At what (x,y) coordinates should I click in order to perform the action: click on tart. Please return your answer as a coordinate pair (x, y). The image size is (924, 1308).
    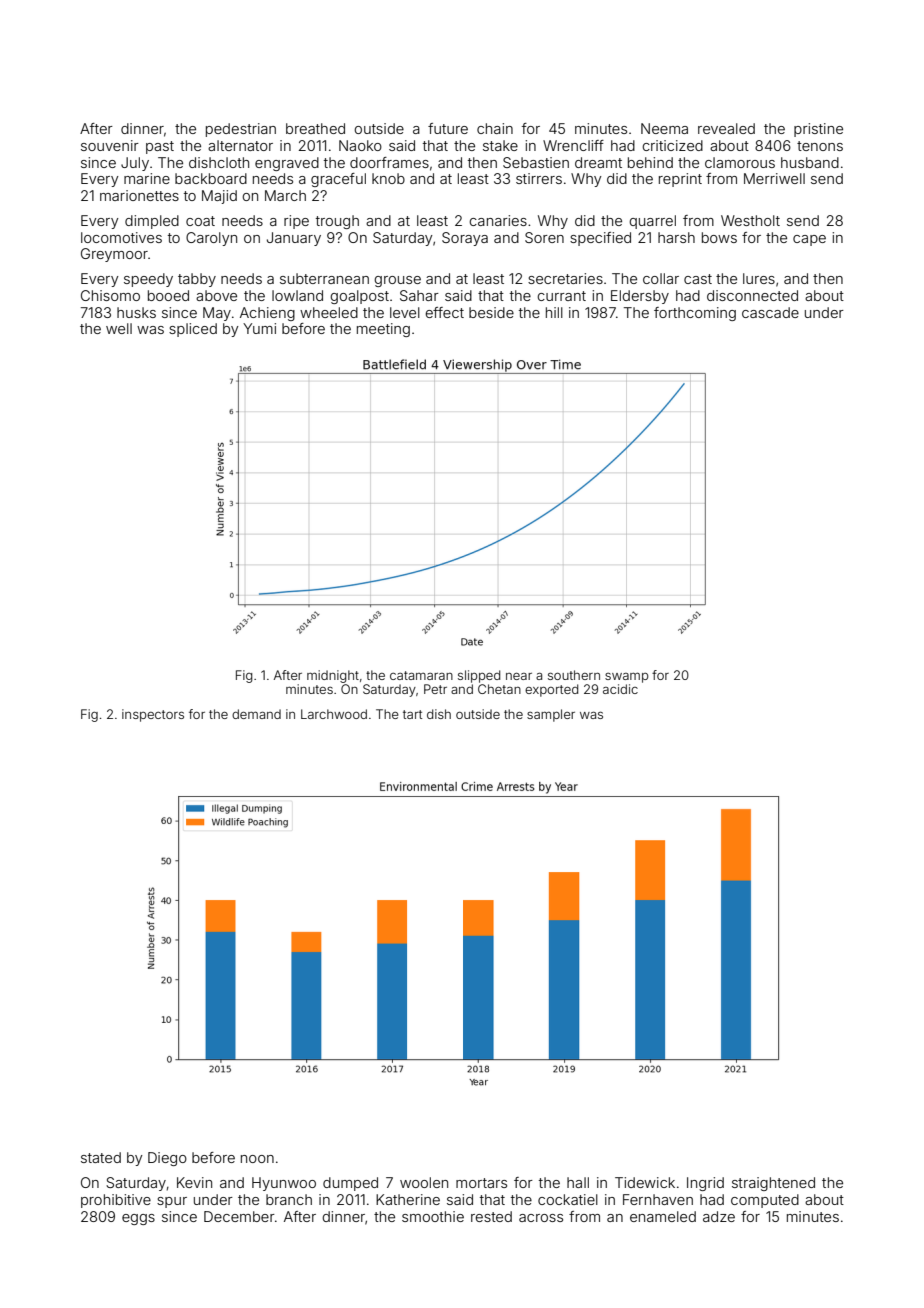
    Looking at the image, I should click on (412, 714).
